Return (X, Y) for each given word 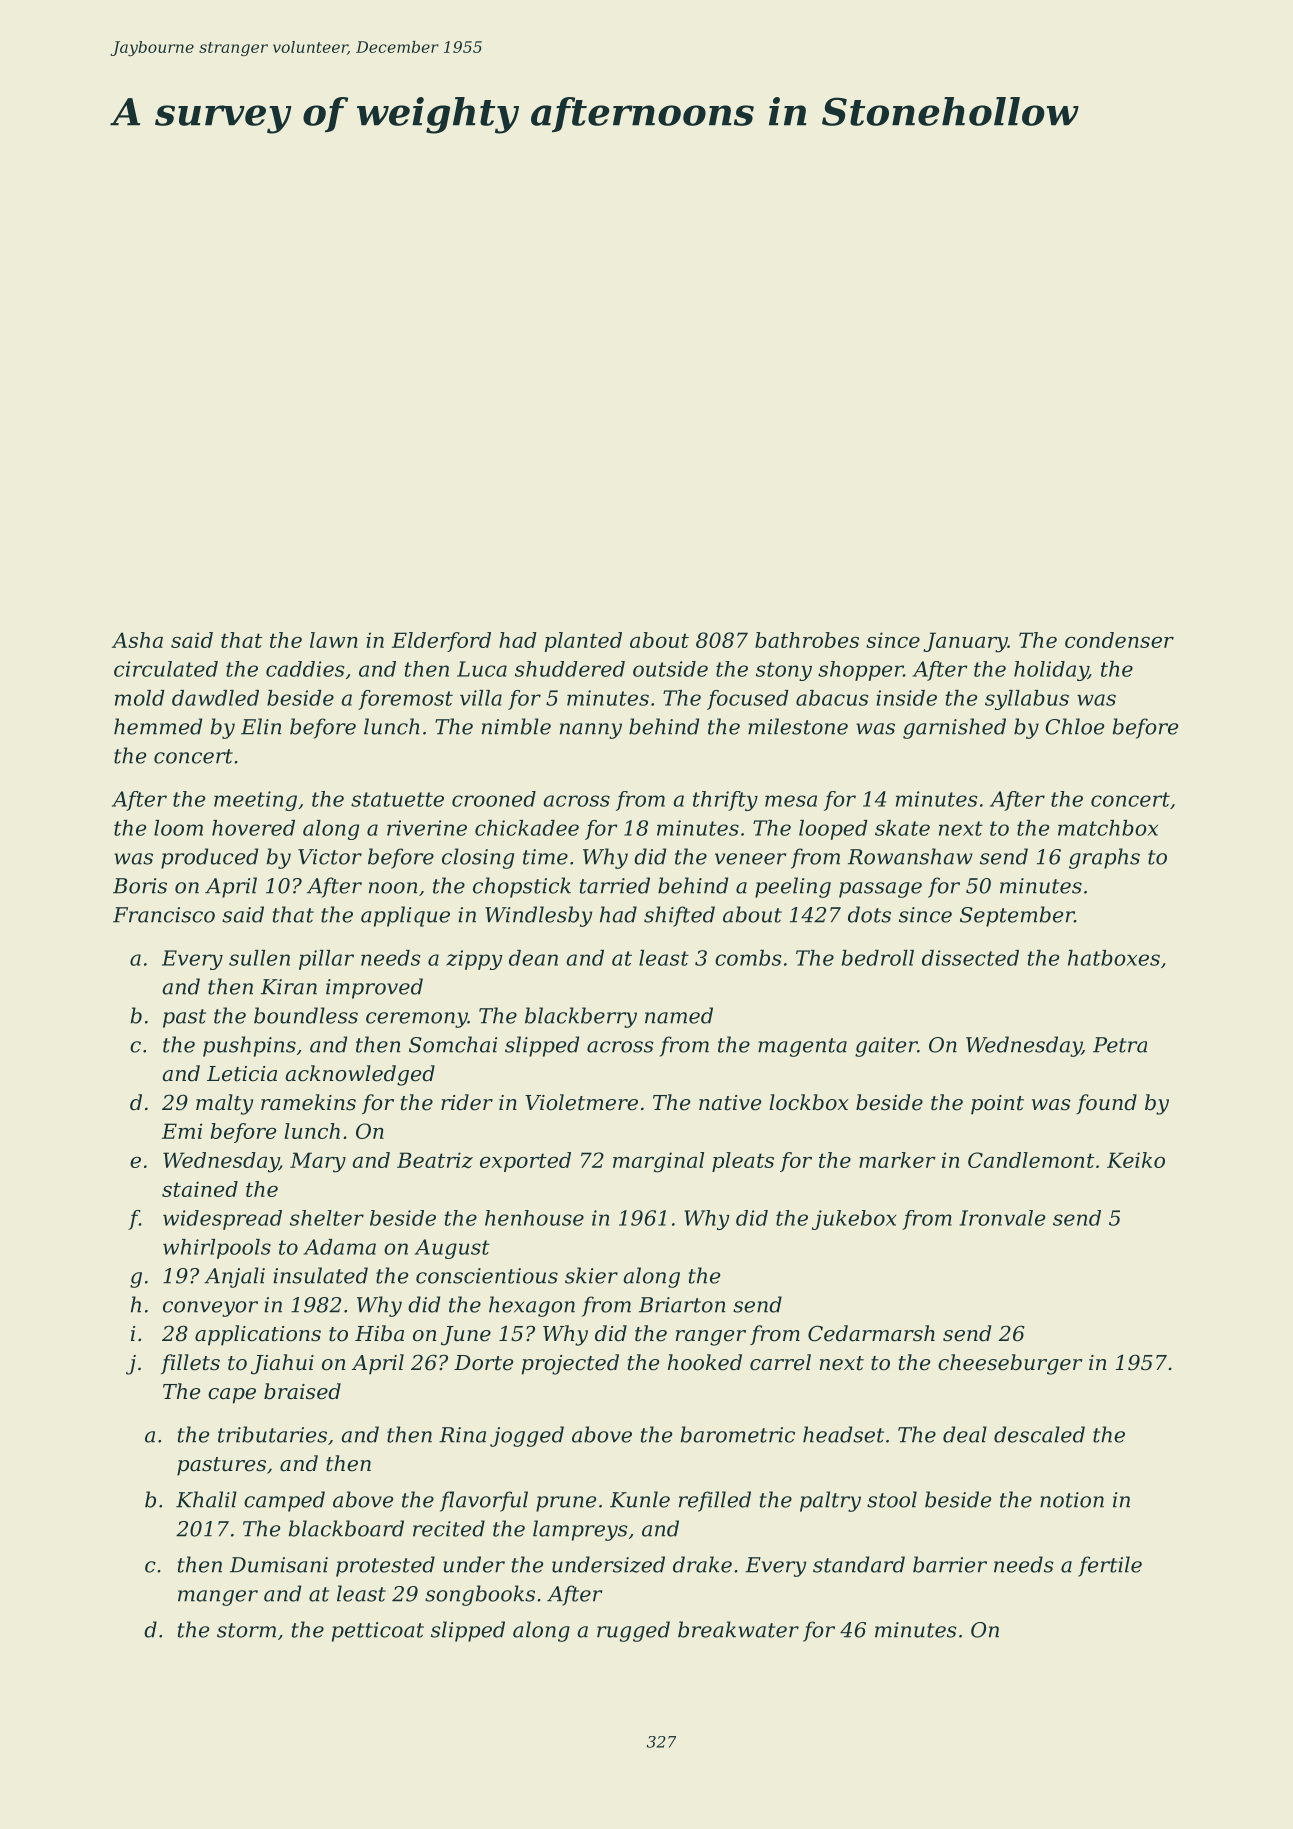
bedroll (878, 958)
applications (258, 1335)
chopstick (522, 887)
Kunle (640, 1499)
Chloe (1074, 726)
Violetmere (581, 1102)
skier (591, 1275)
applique (405, 916)
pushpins (249, 1046)
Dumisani (279, 1565)
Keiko (1136, 1160)
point (997, 1105)
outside (670, 669)
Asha (137, 640)
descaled (1039, 1434)
